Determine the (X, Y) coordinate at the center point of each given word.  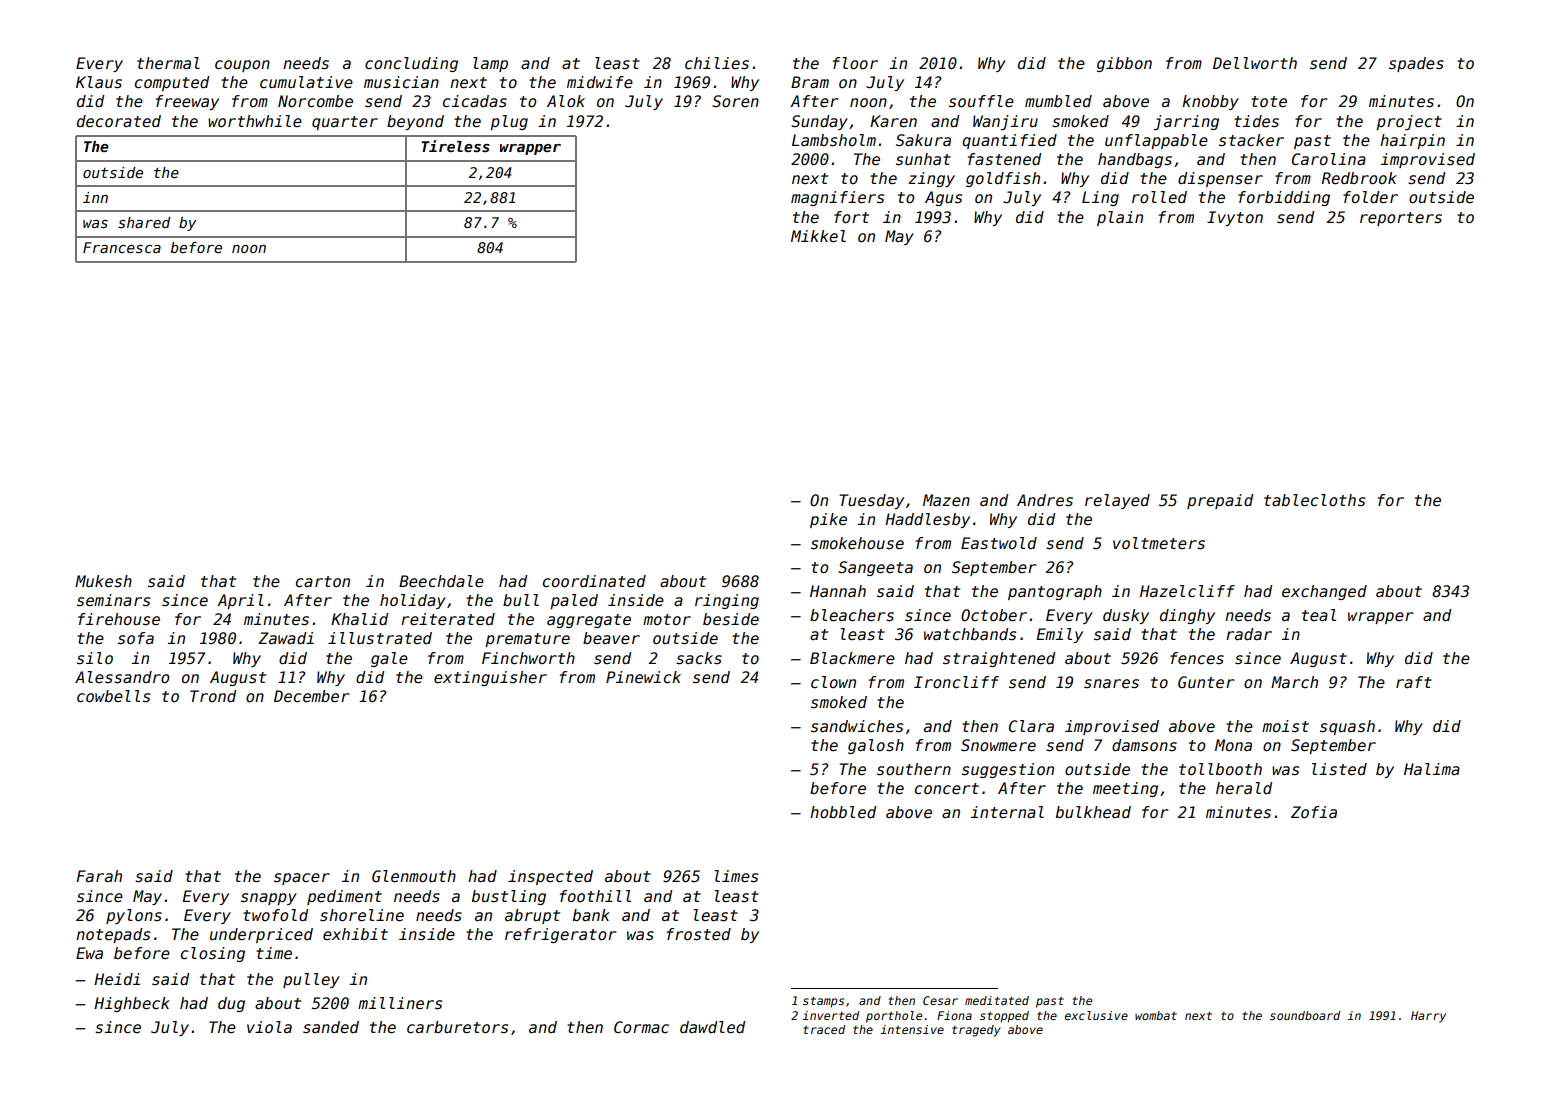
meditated (997, 1000)
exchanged (1324, 592)
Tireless (455, 146)
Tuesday (871, 501)
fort (851, 217)
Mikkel (818, 236)
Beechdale (441, 581)
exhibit (355, 934)
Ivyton (1235, 218)
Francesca (122, 247)
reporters (1401, 219)
